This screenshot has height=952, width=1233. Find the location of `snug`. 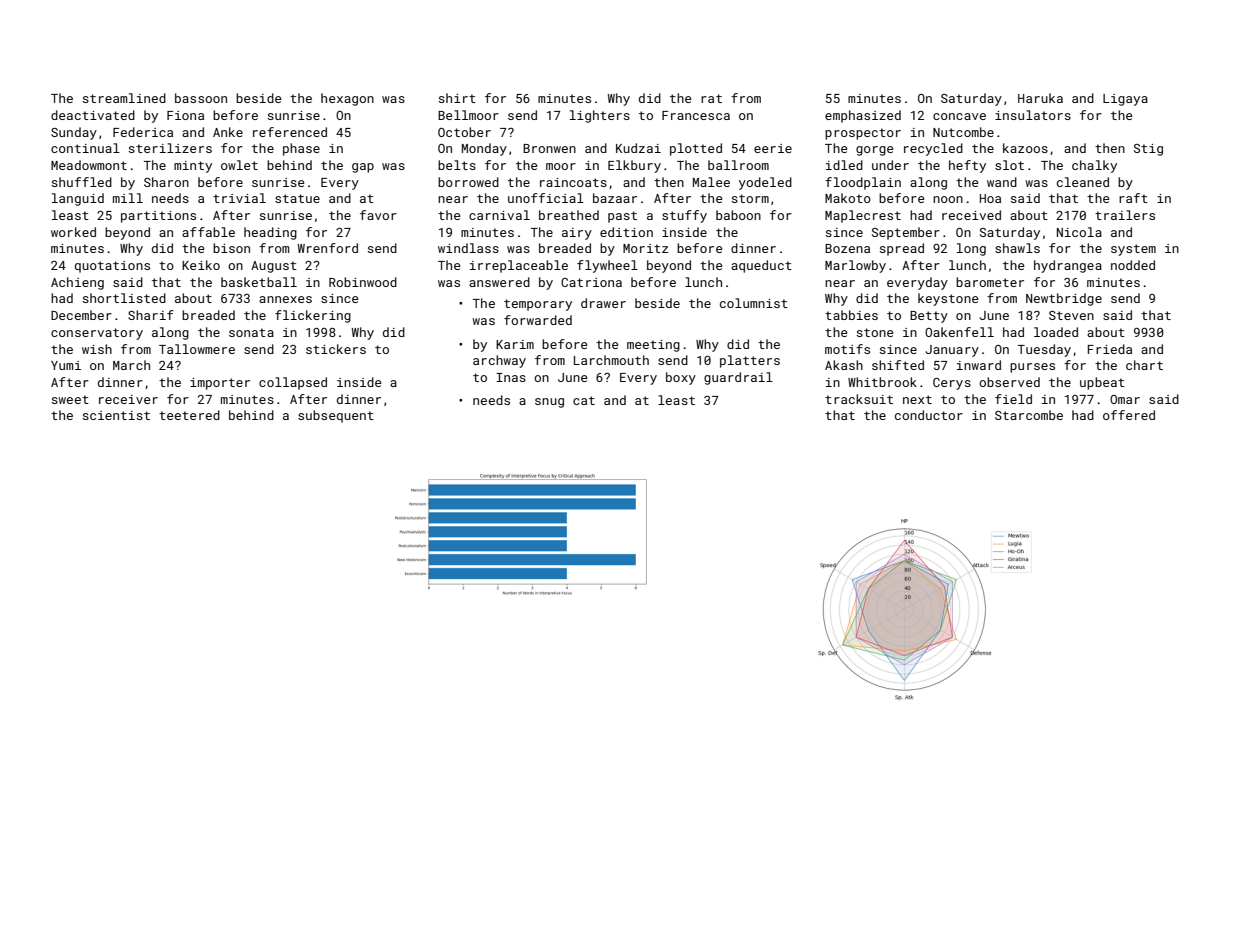

snug is located at coordinates (549, 403).
